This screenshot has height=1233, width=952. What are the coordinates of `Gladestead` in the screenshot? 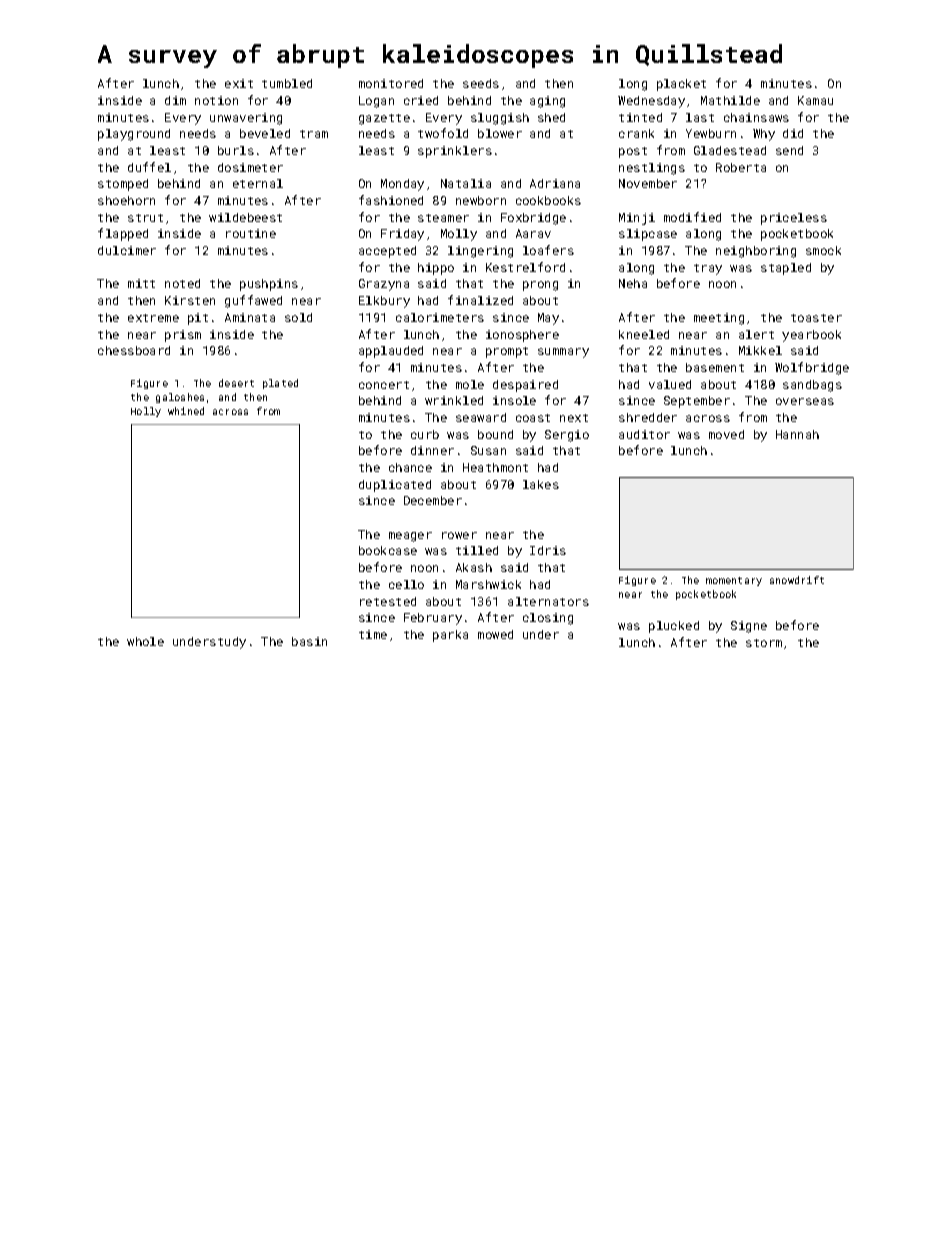 It's located at (730, 150).
